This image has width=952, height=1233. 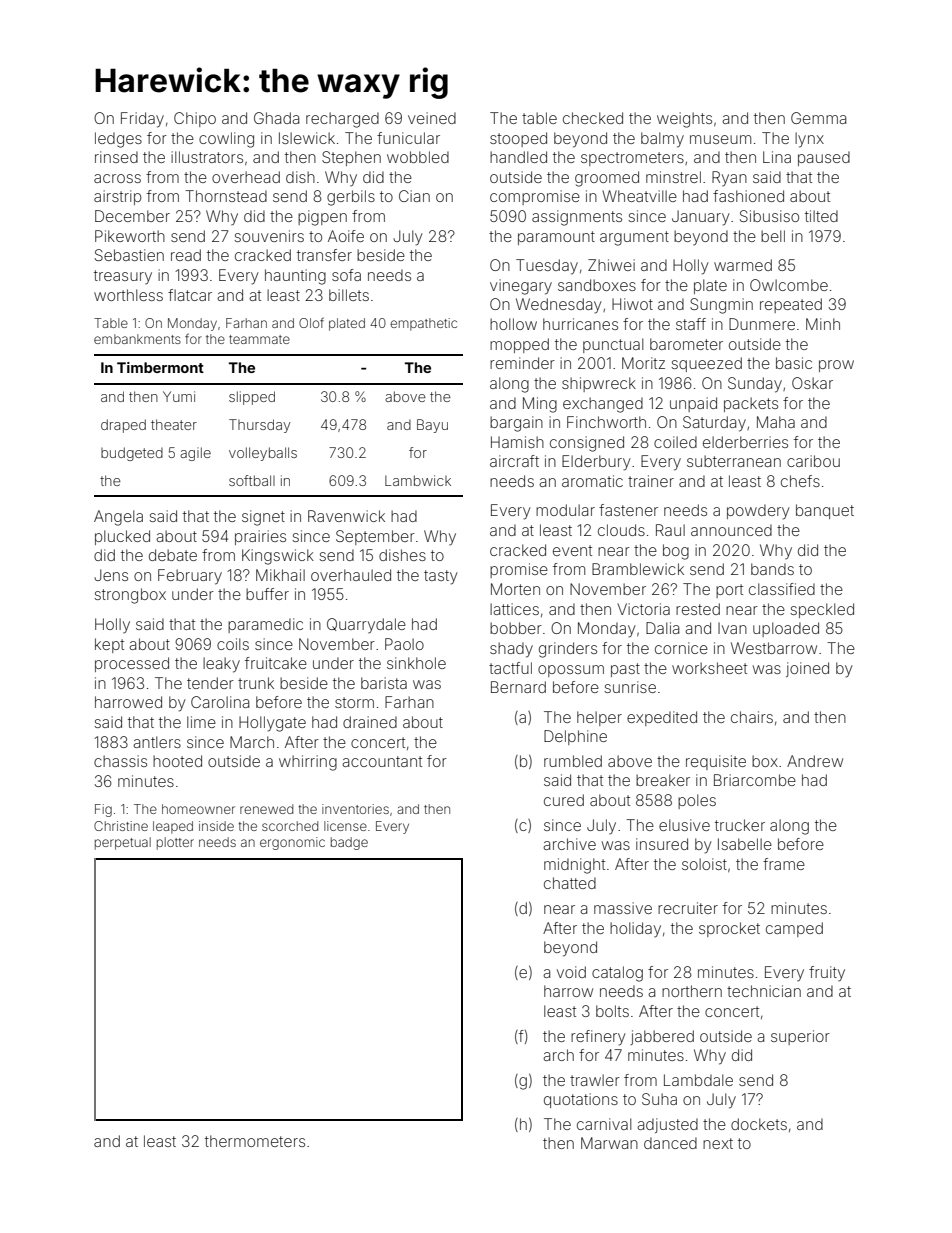 What do you see at coordinates (815, 761) in the image?
I see `Andrew` at bounding box center [815, 761].
